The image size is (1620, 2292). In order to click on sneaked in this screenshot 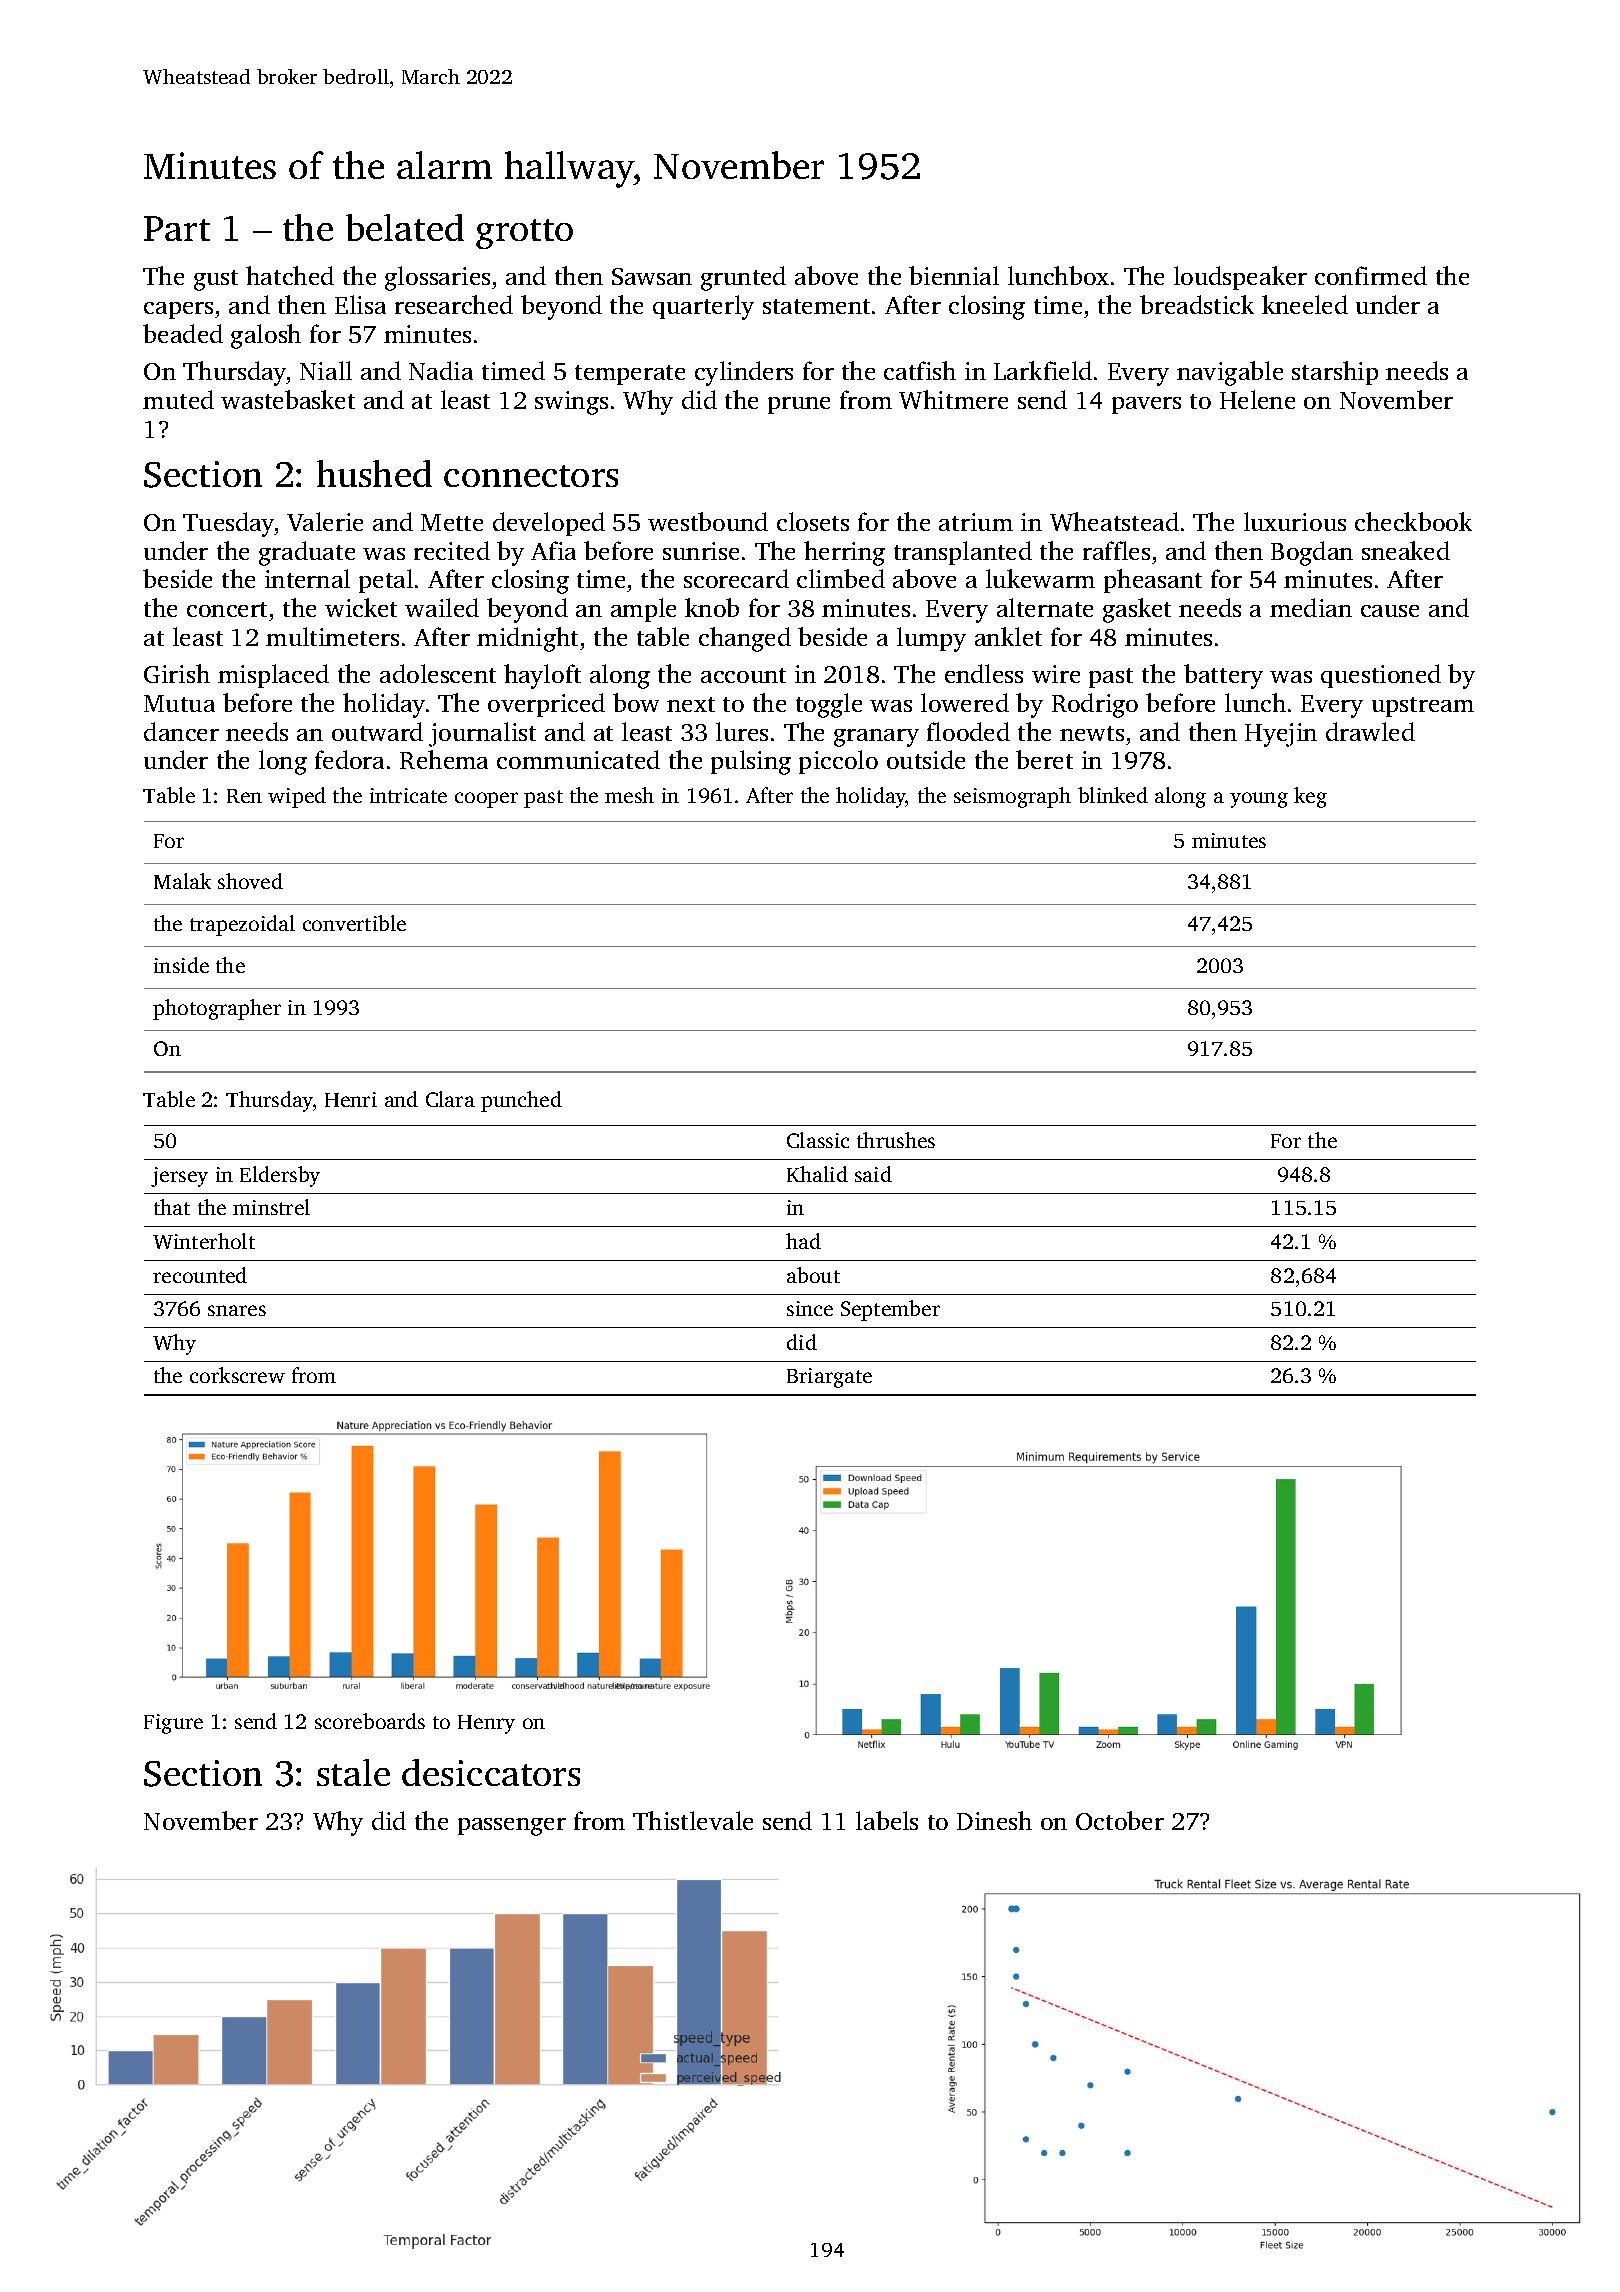, I will do `click(1406, 550)`.
